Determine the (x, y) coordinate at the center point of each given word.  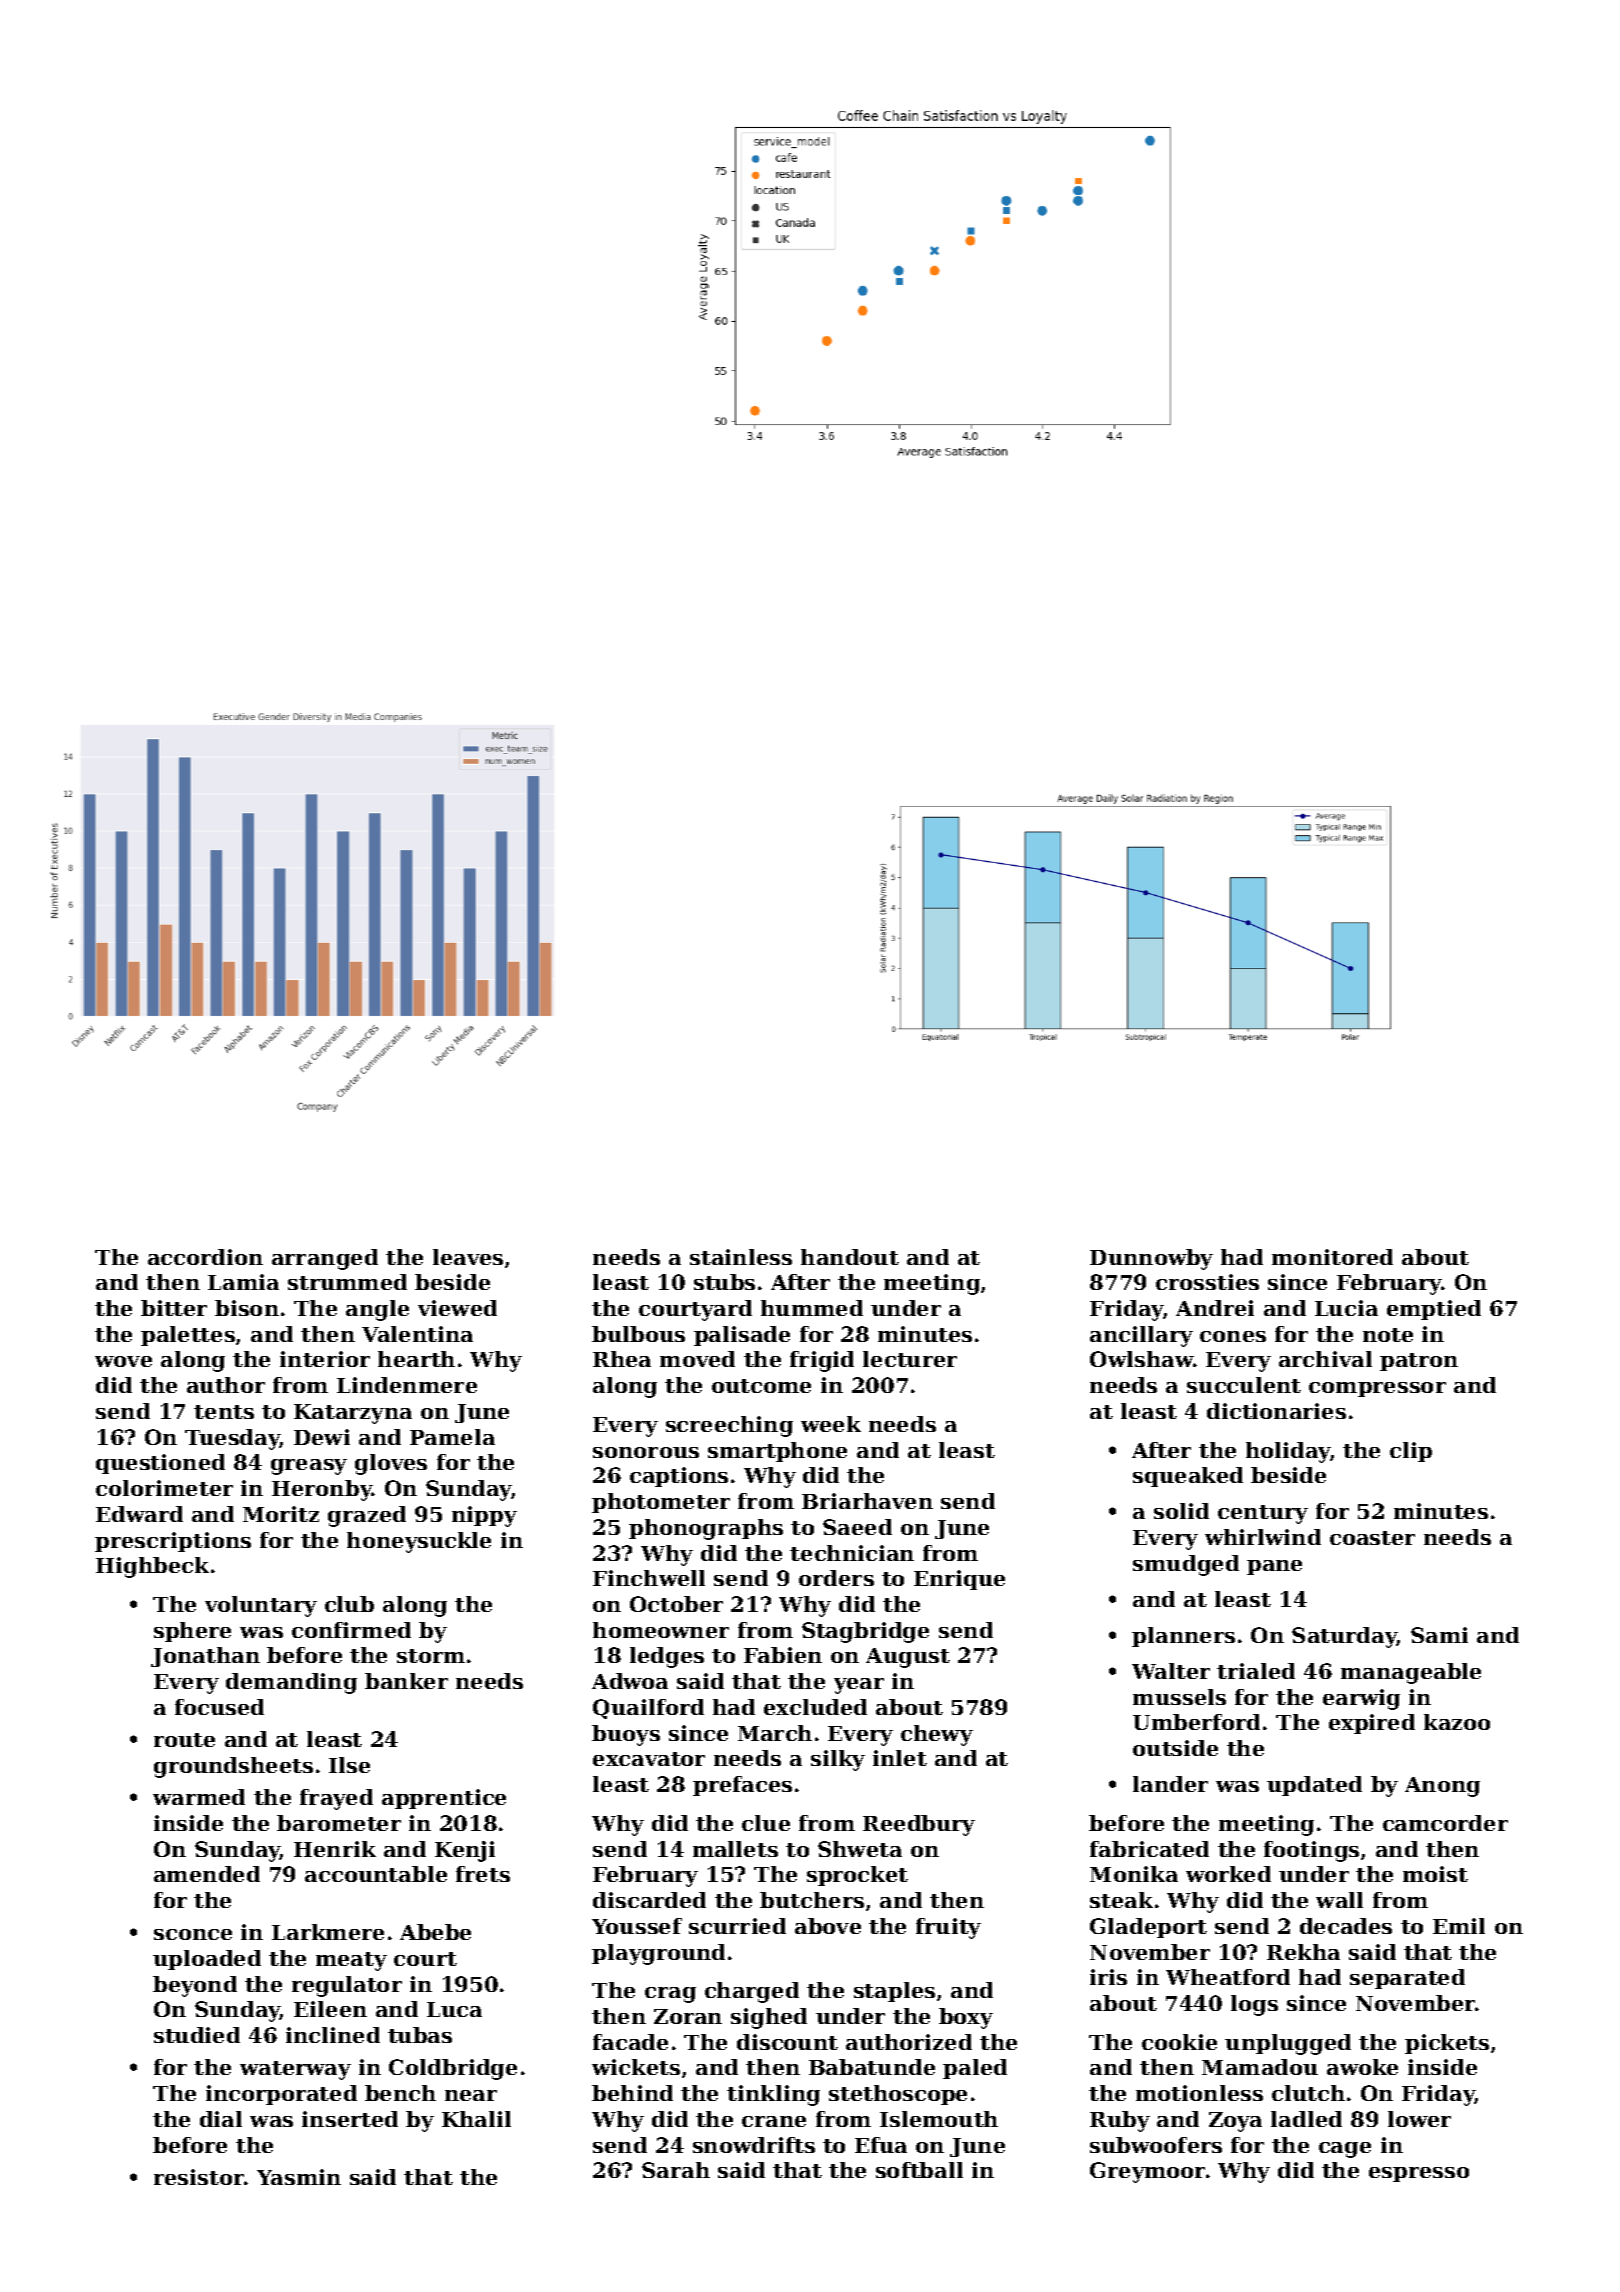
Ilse (349, 1765)
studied (197, 2035)
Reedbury (919, 1825)
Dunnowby (1151, 1259)
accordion (205, 1257)
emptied (1434, 1310)
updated (1314, 1786)
